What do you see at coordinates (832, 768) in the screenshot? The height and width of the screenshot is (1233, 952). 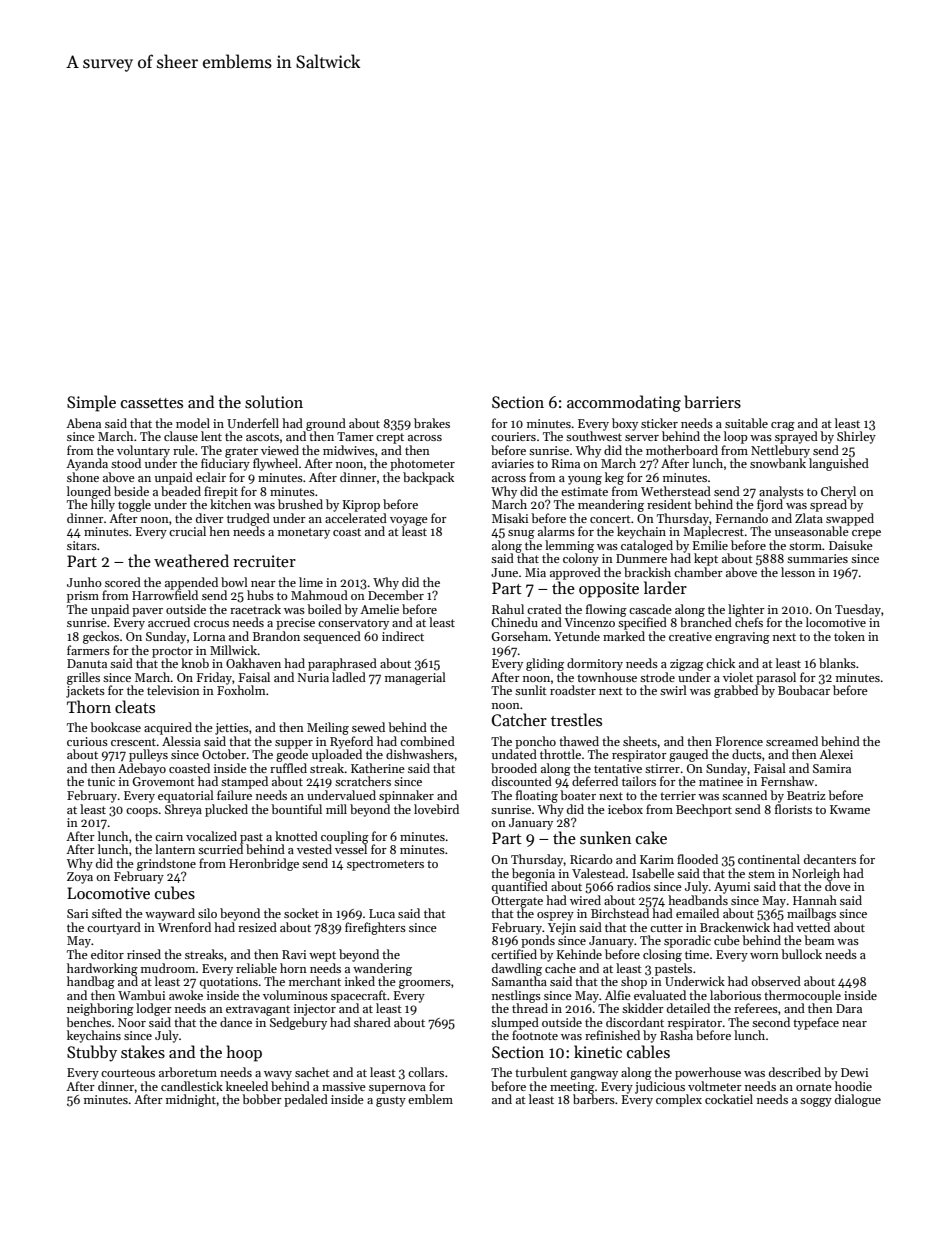 I see `Samira` at bounding box center [832, 768].
